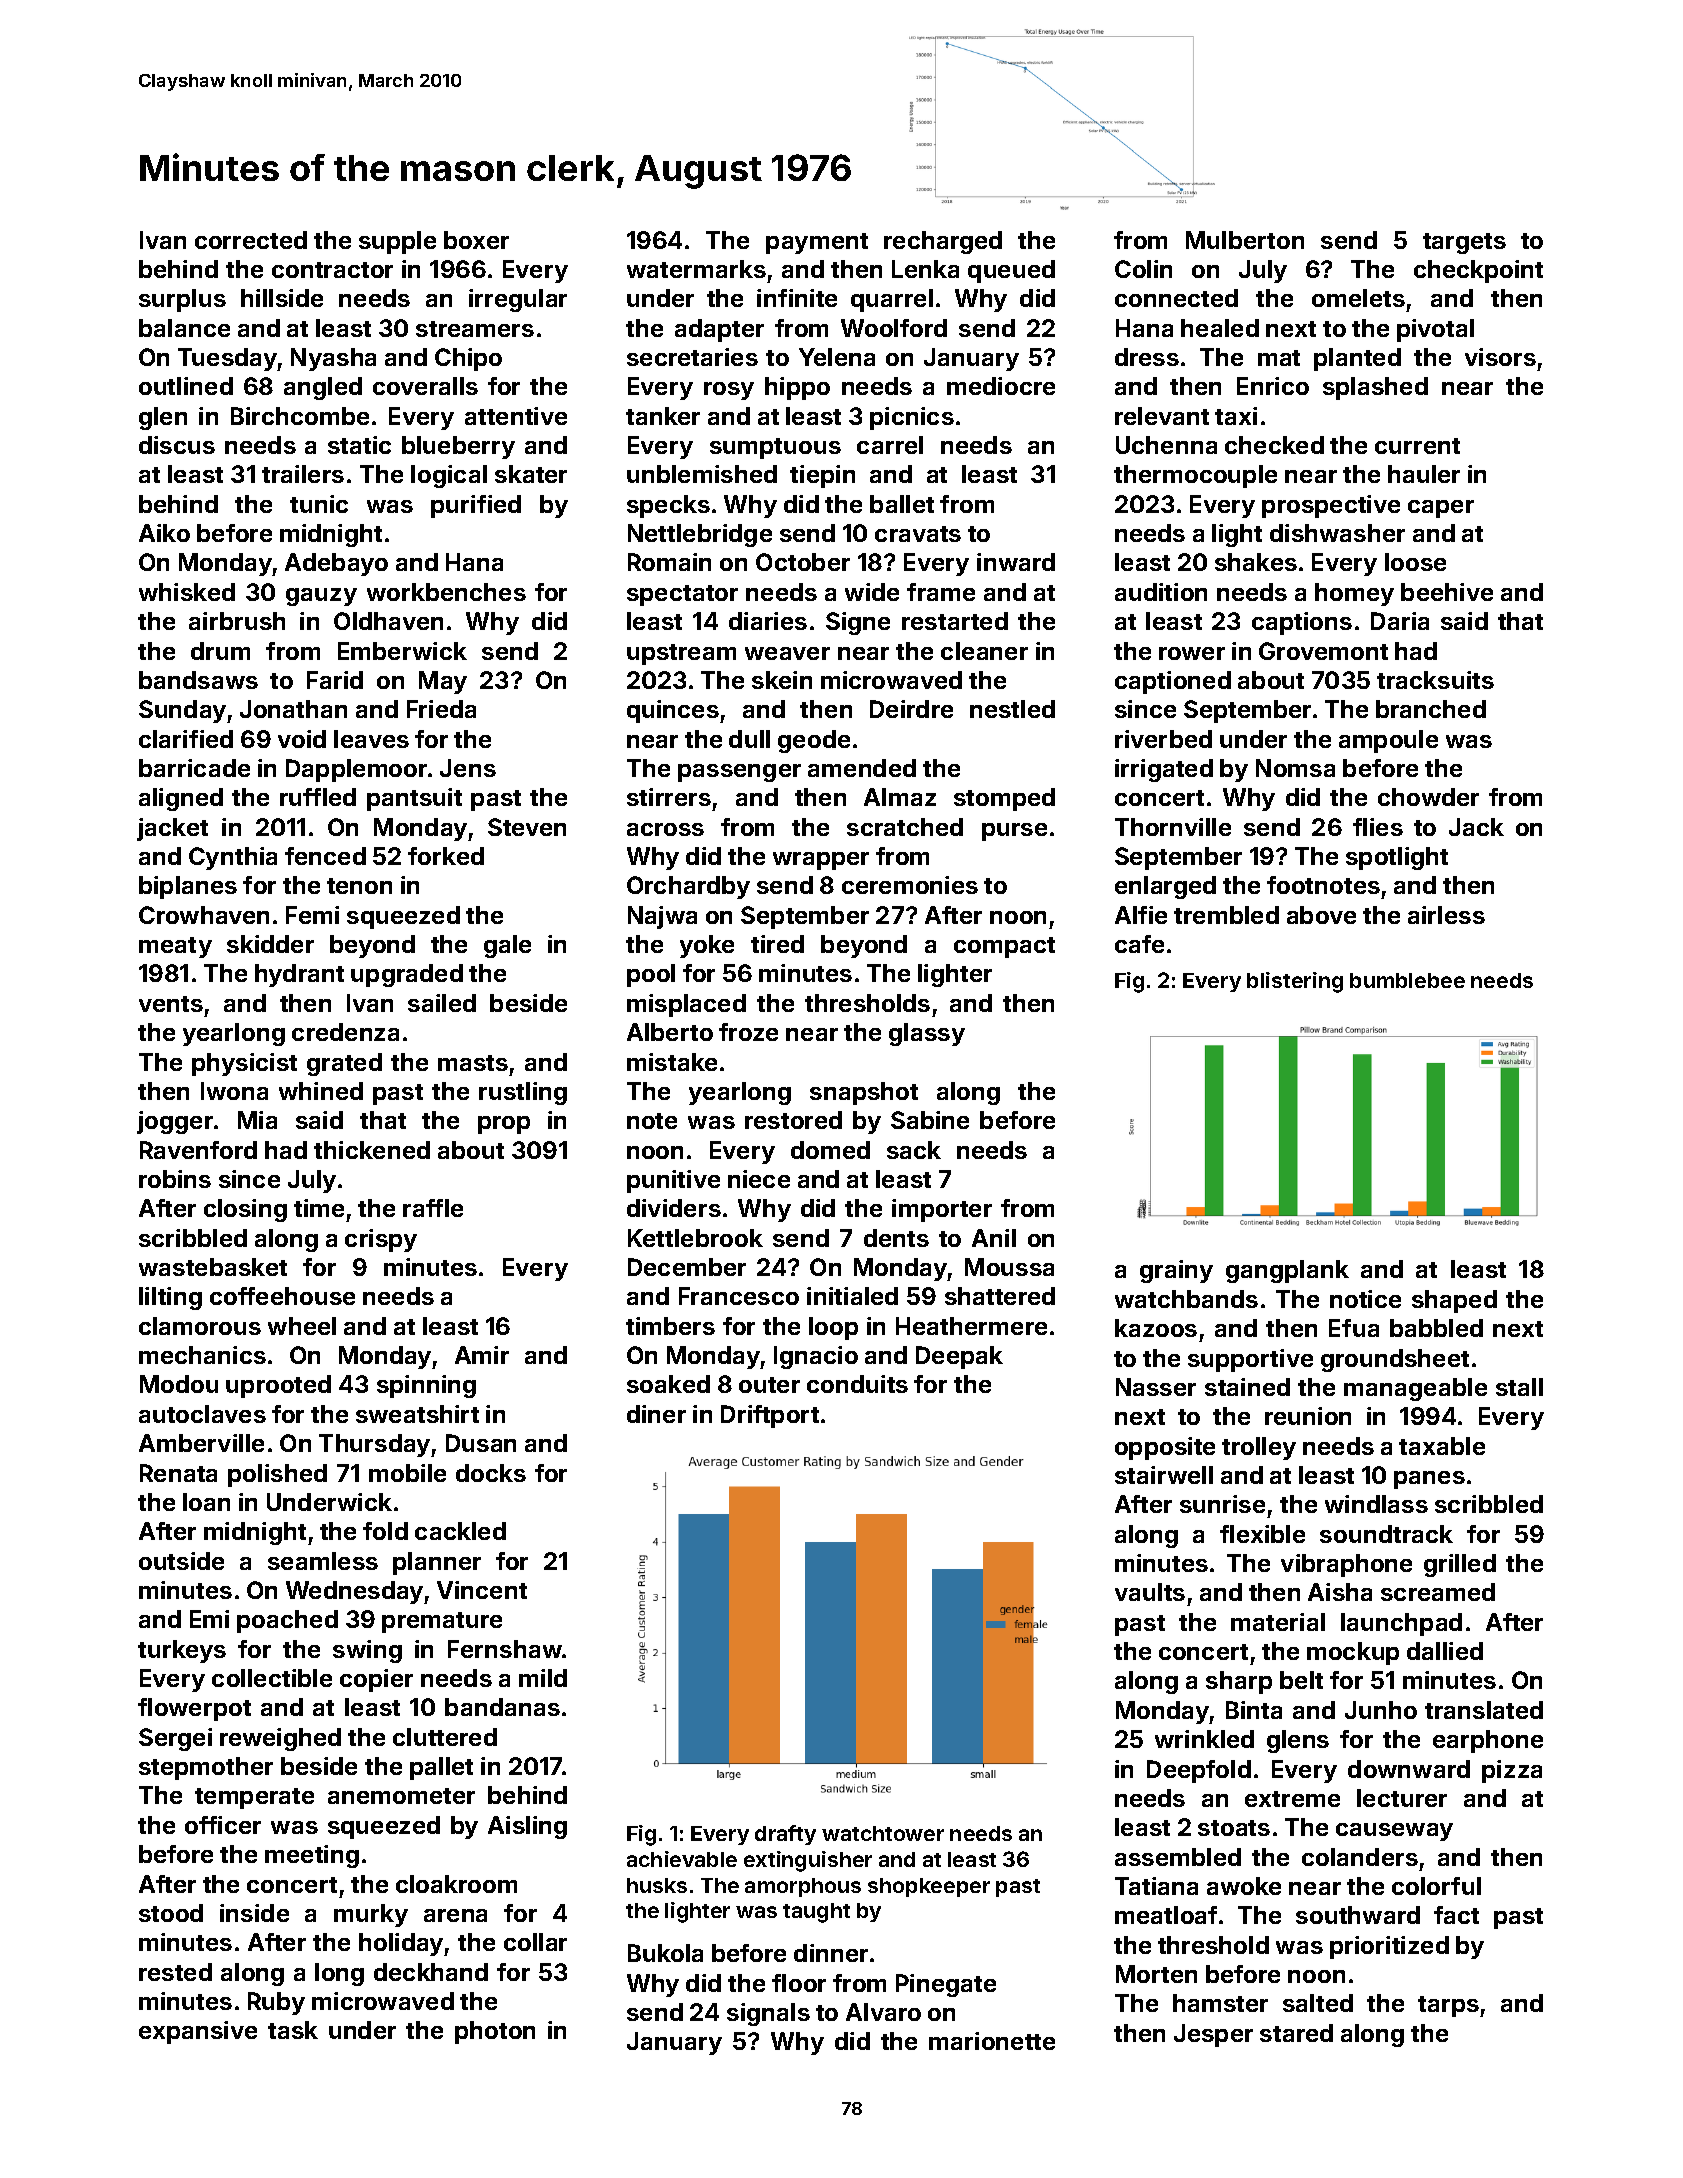 The width and height of the screenshot is (1683, 2178). I want to click on carrel, so click(890, 445).
